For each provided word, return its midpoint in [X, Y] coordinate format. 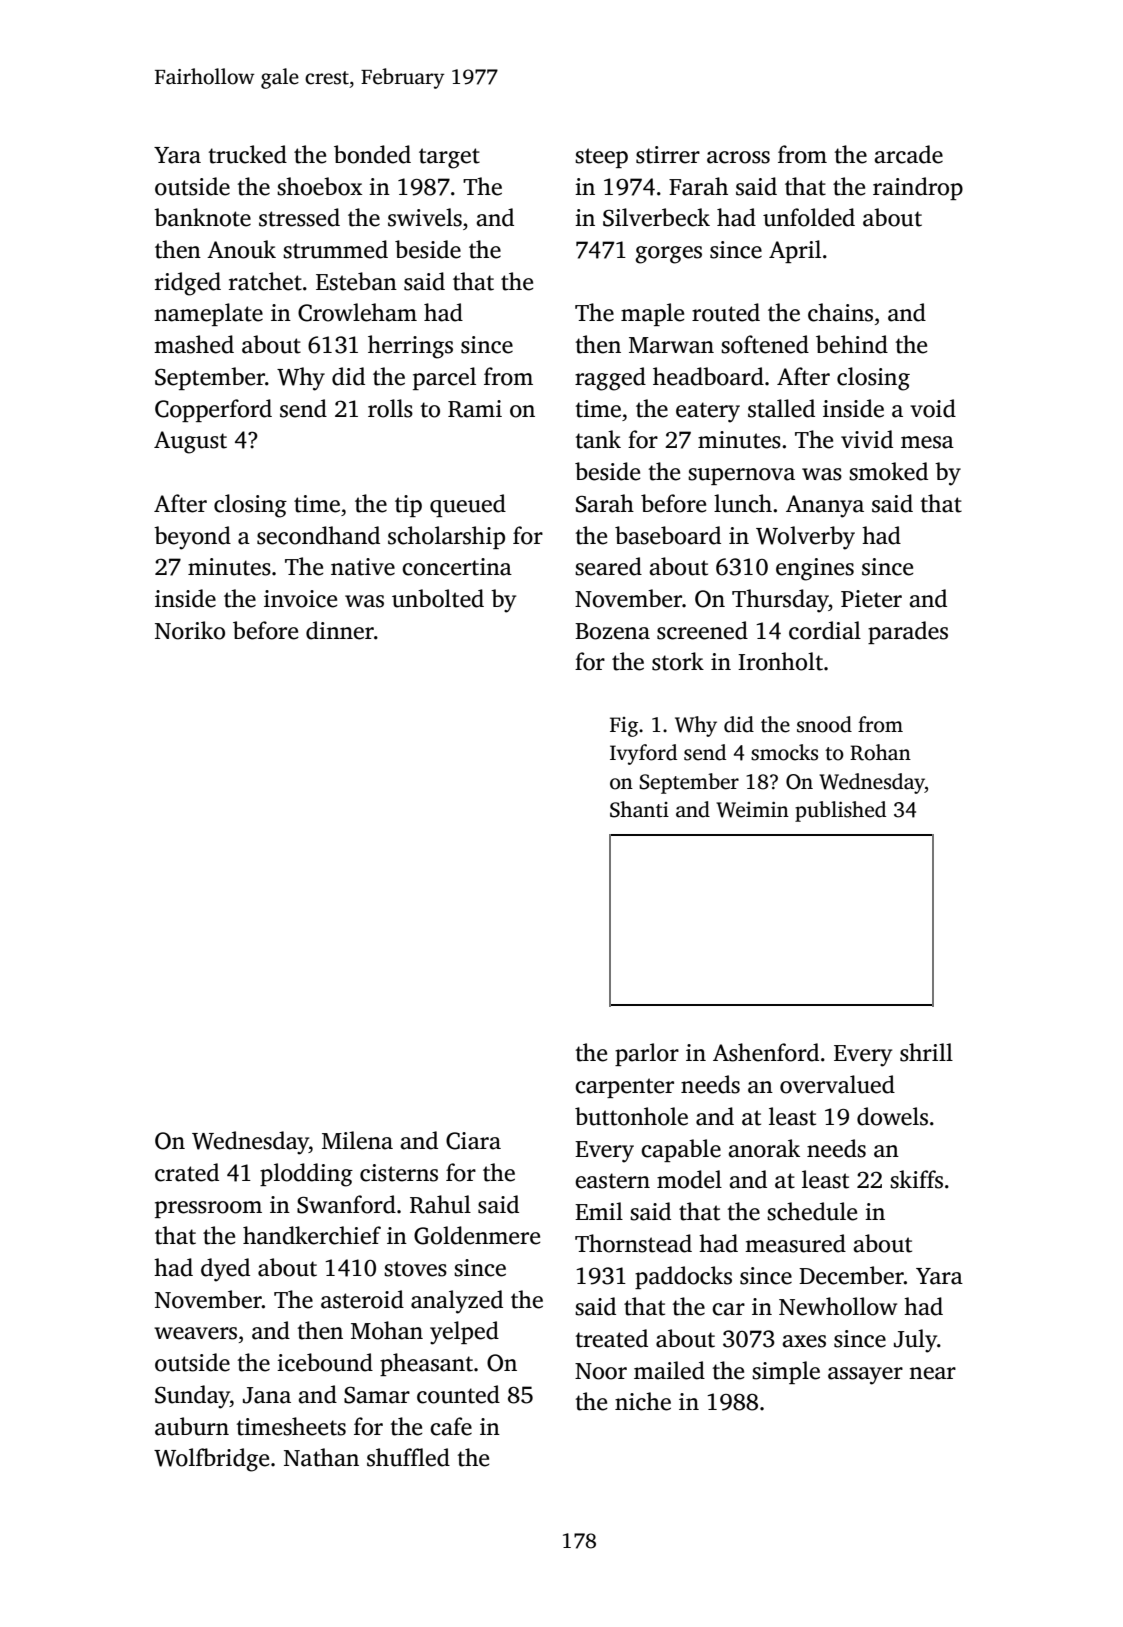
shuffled [408, 1457]
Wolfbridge [211, 1460]
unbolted [438, 598]
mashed [194, 344]
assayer [865, 1376]
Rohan [880, 752]
